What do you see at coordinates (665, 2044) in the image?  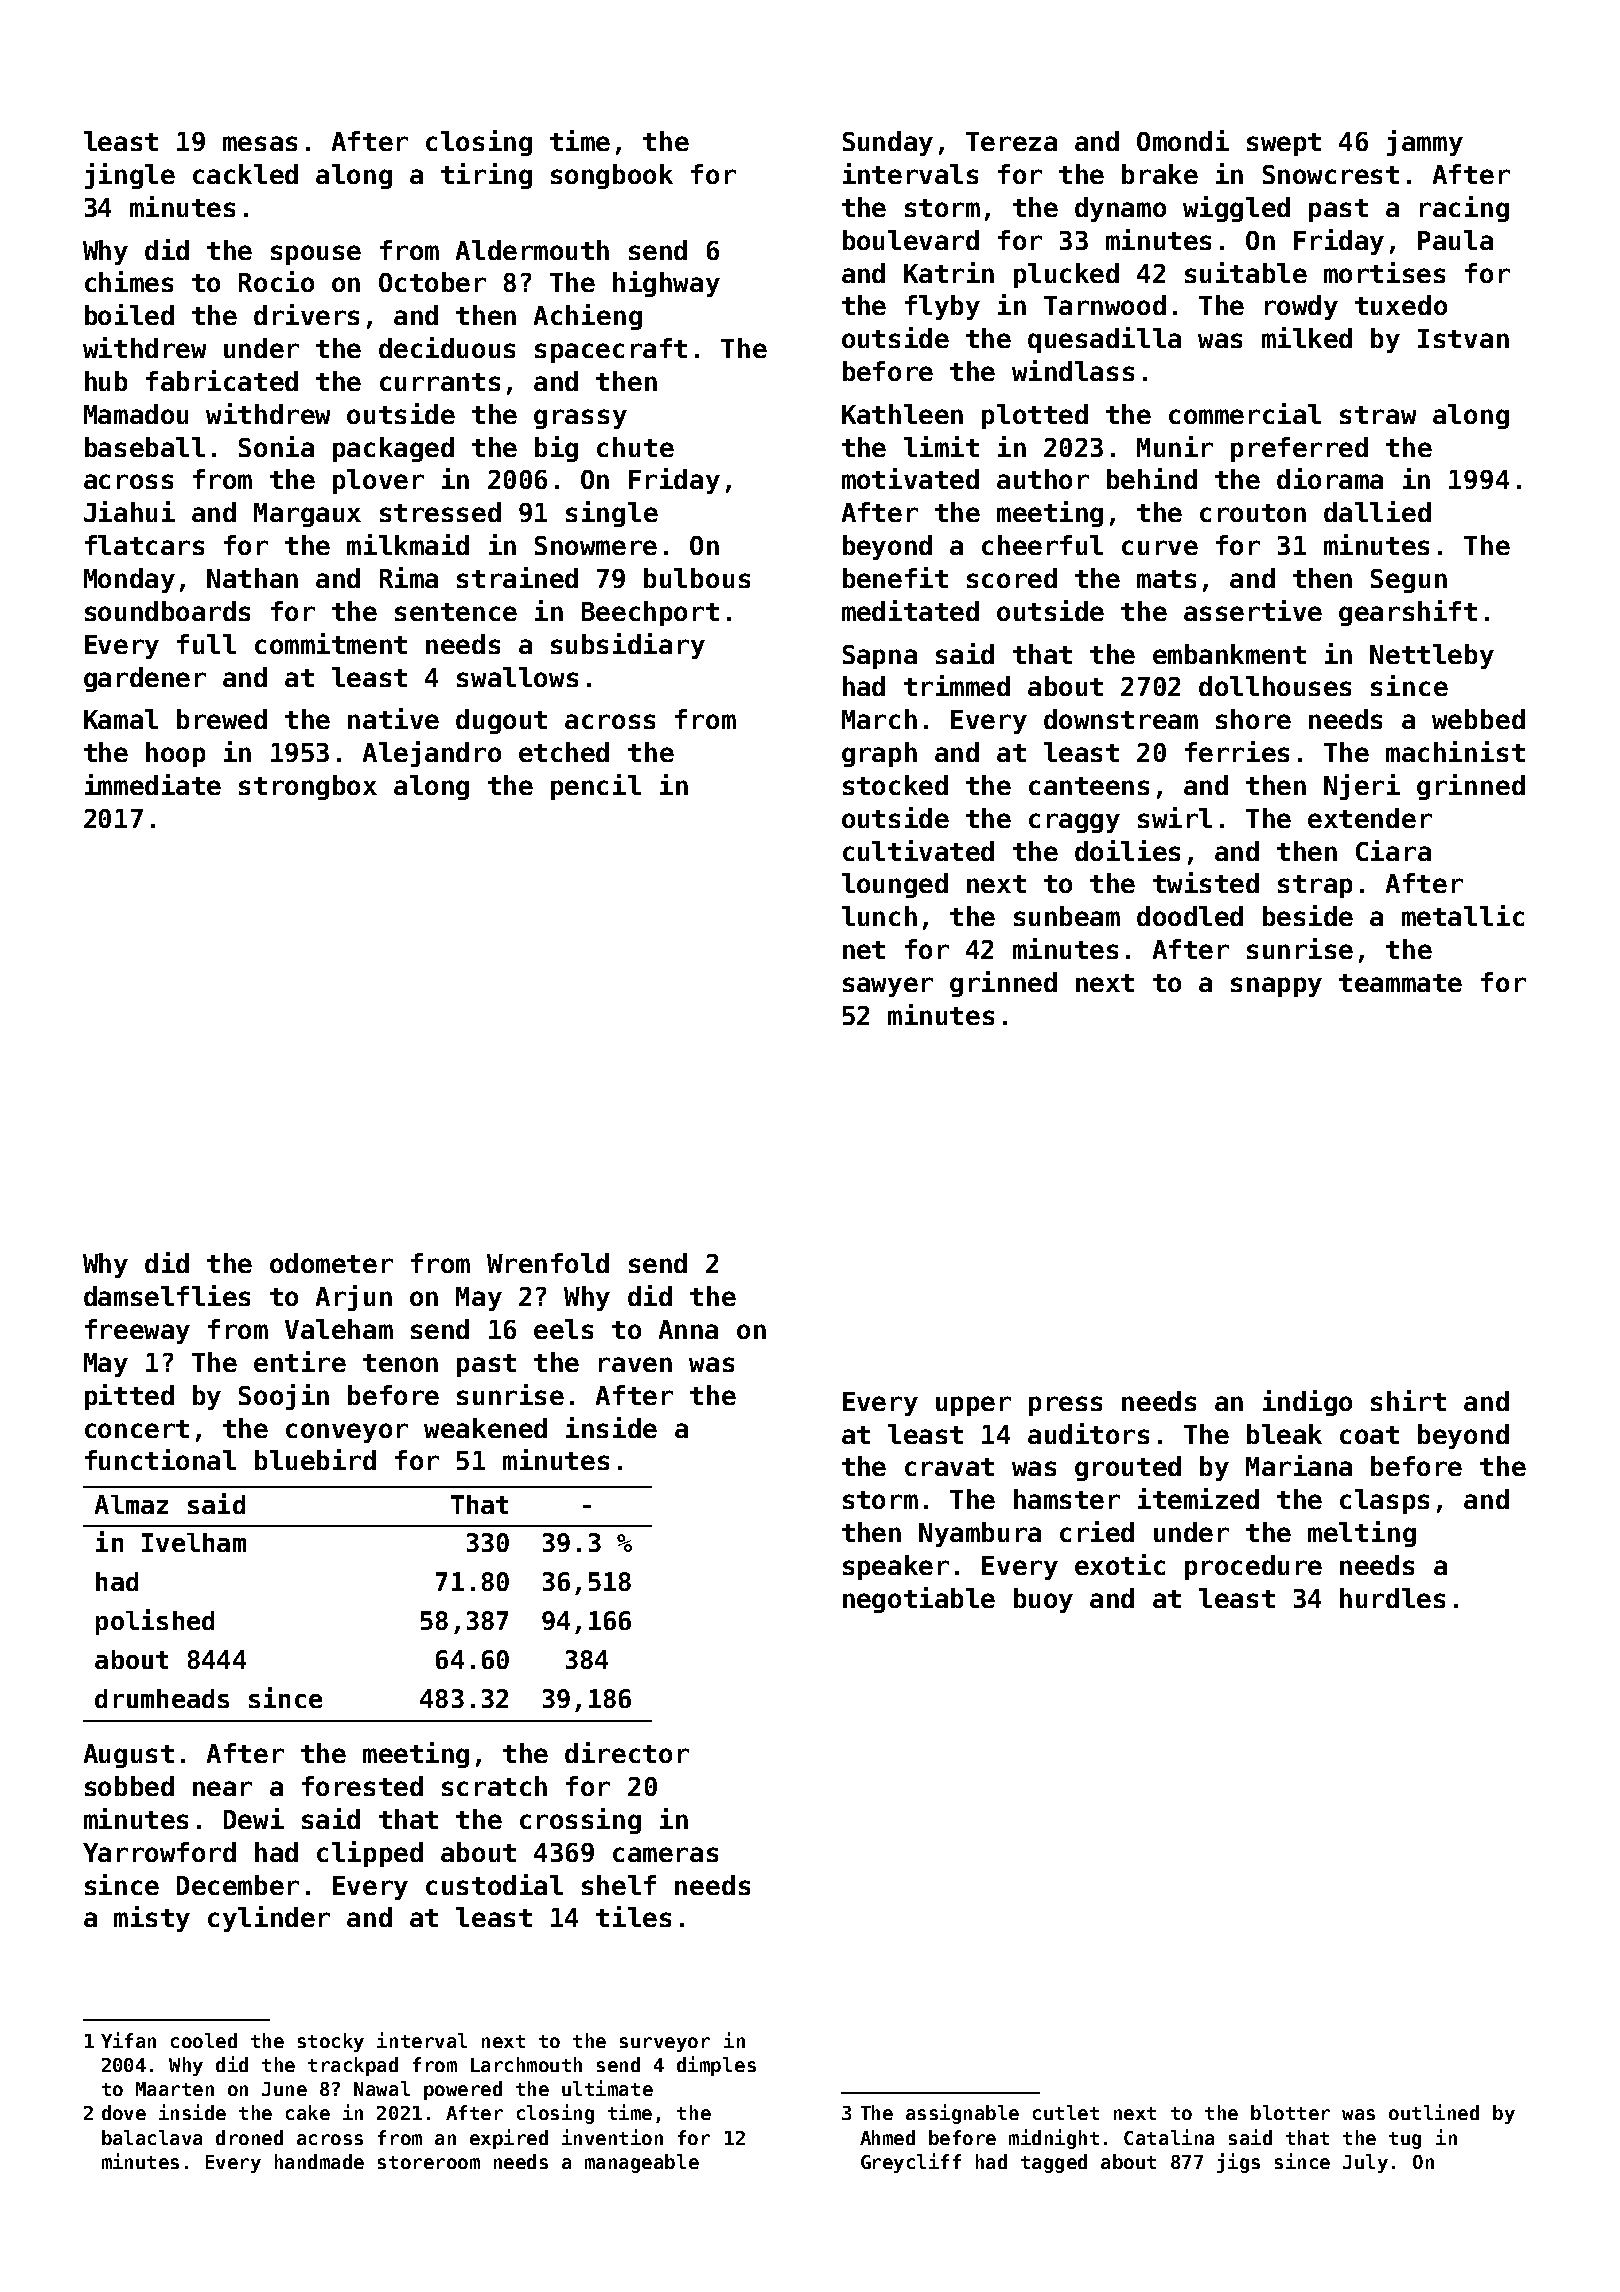 I see `surveyor` at bounding box center [665, 2044].
